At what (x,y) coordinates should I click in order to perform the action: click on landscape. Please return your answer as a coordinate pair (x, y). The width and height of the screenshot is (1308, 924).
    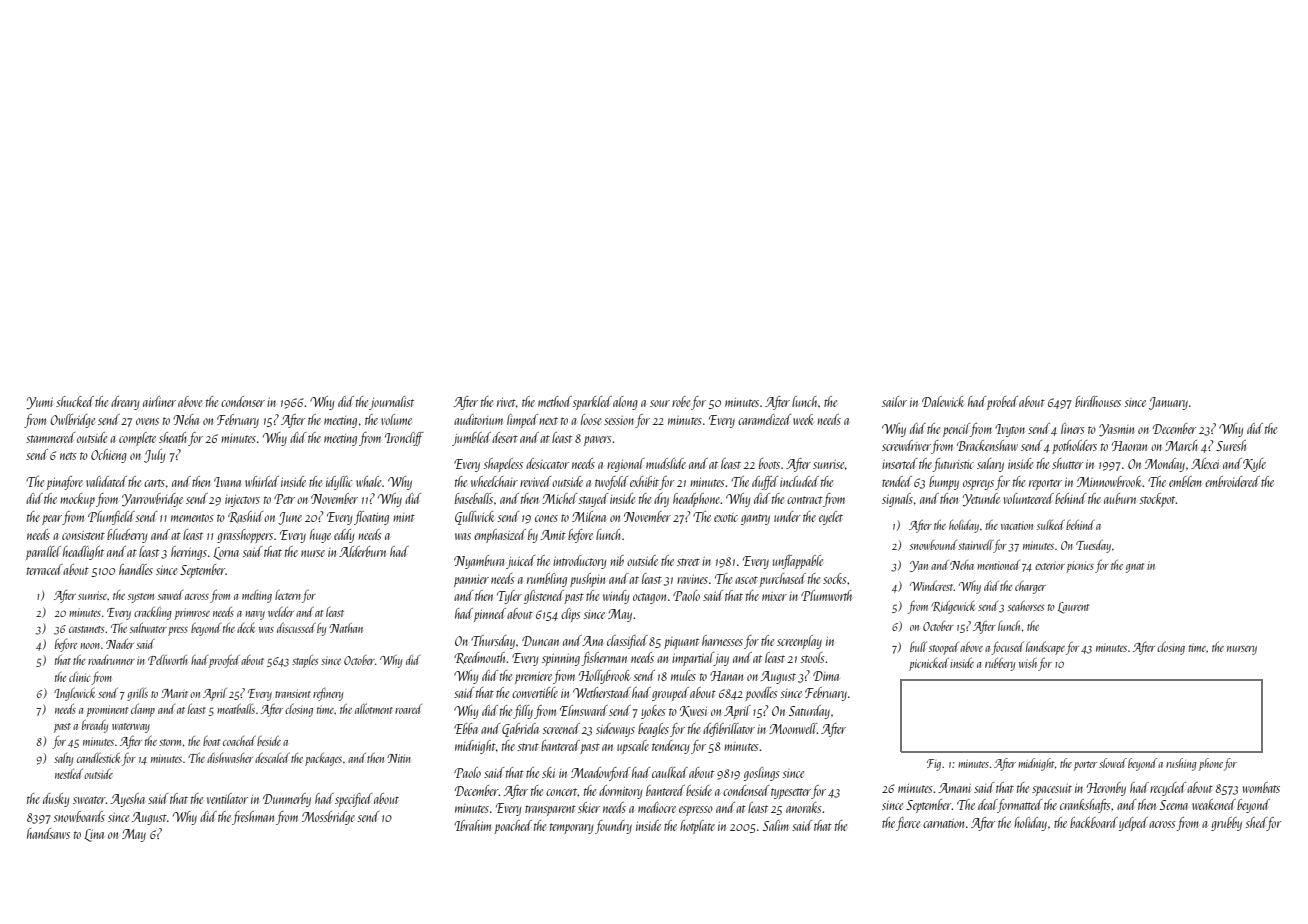
    Looking at the image, I should click on (1045, 648).
